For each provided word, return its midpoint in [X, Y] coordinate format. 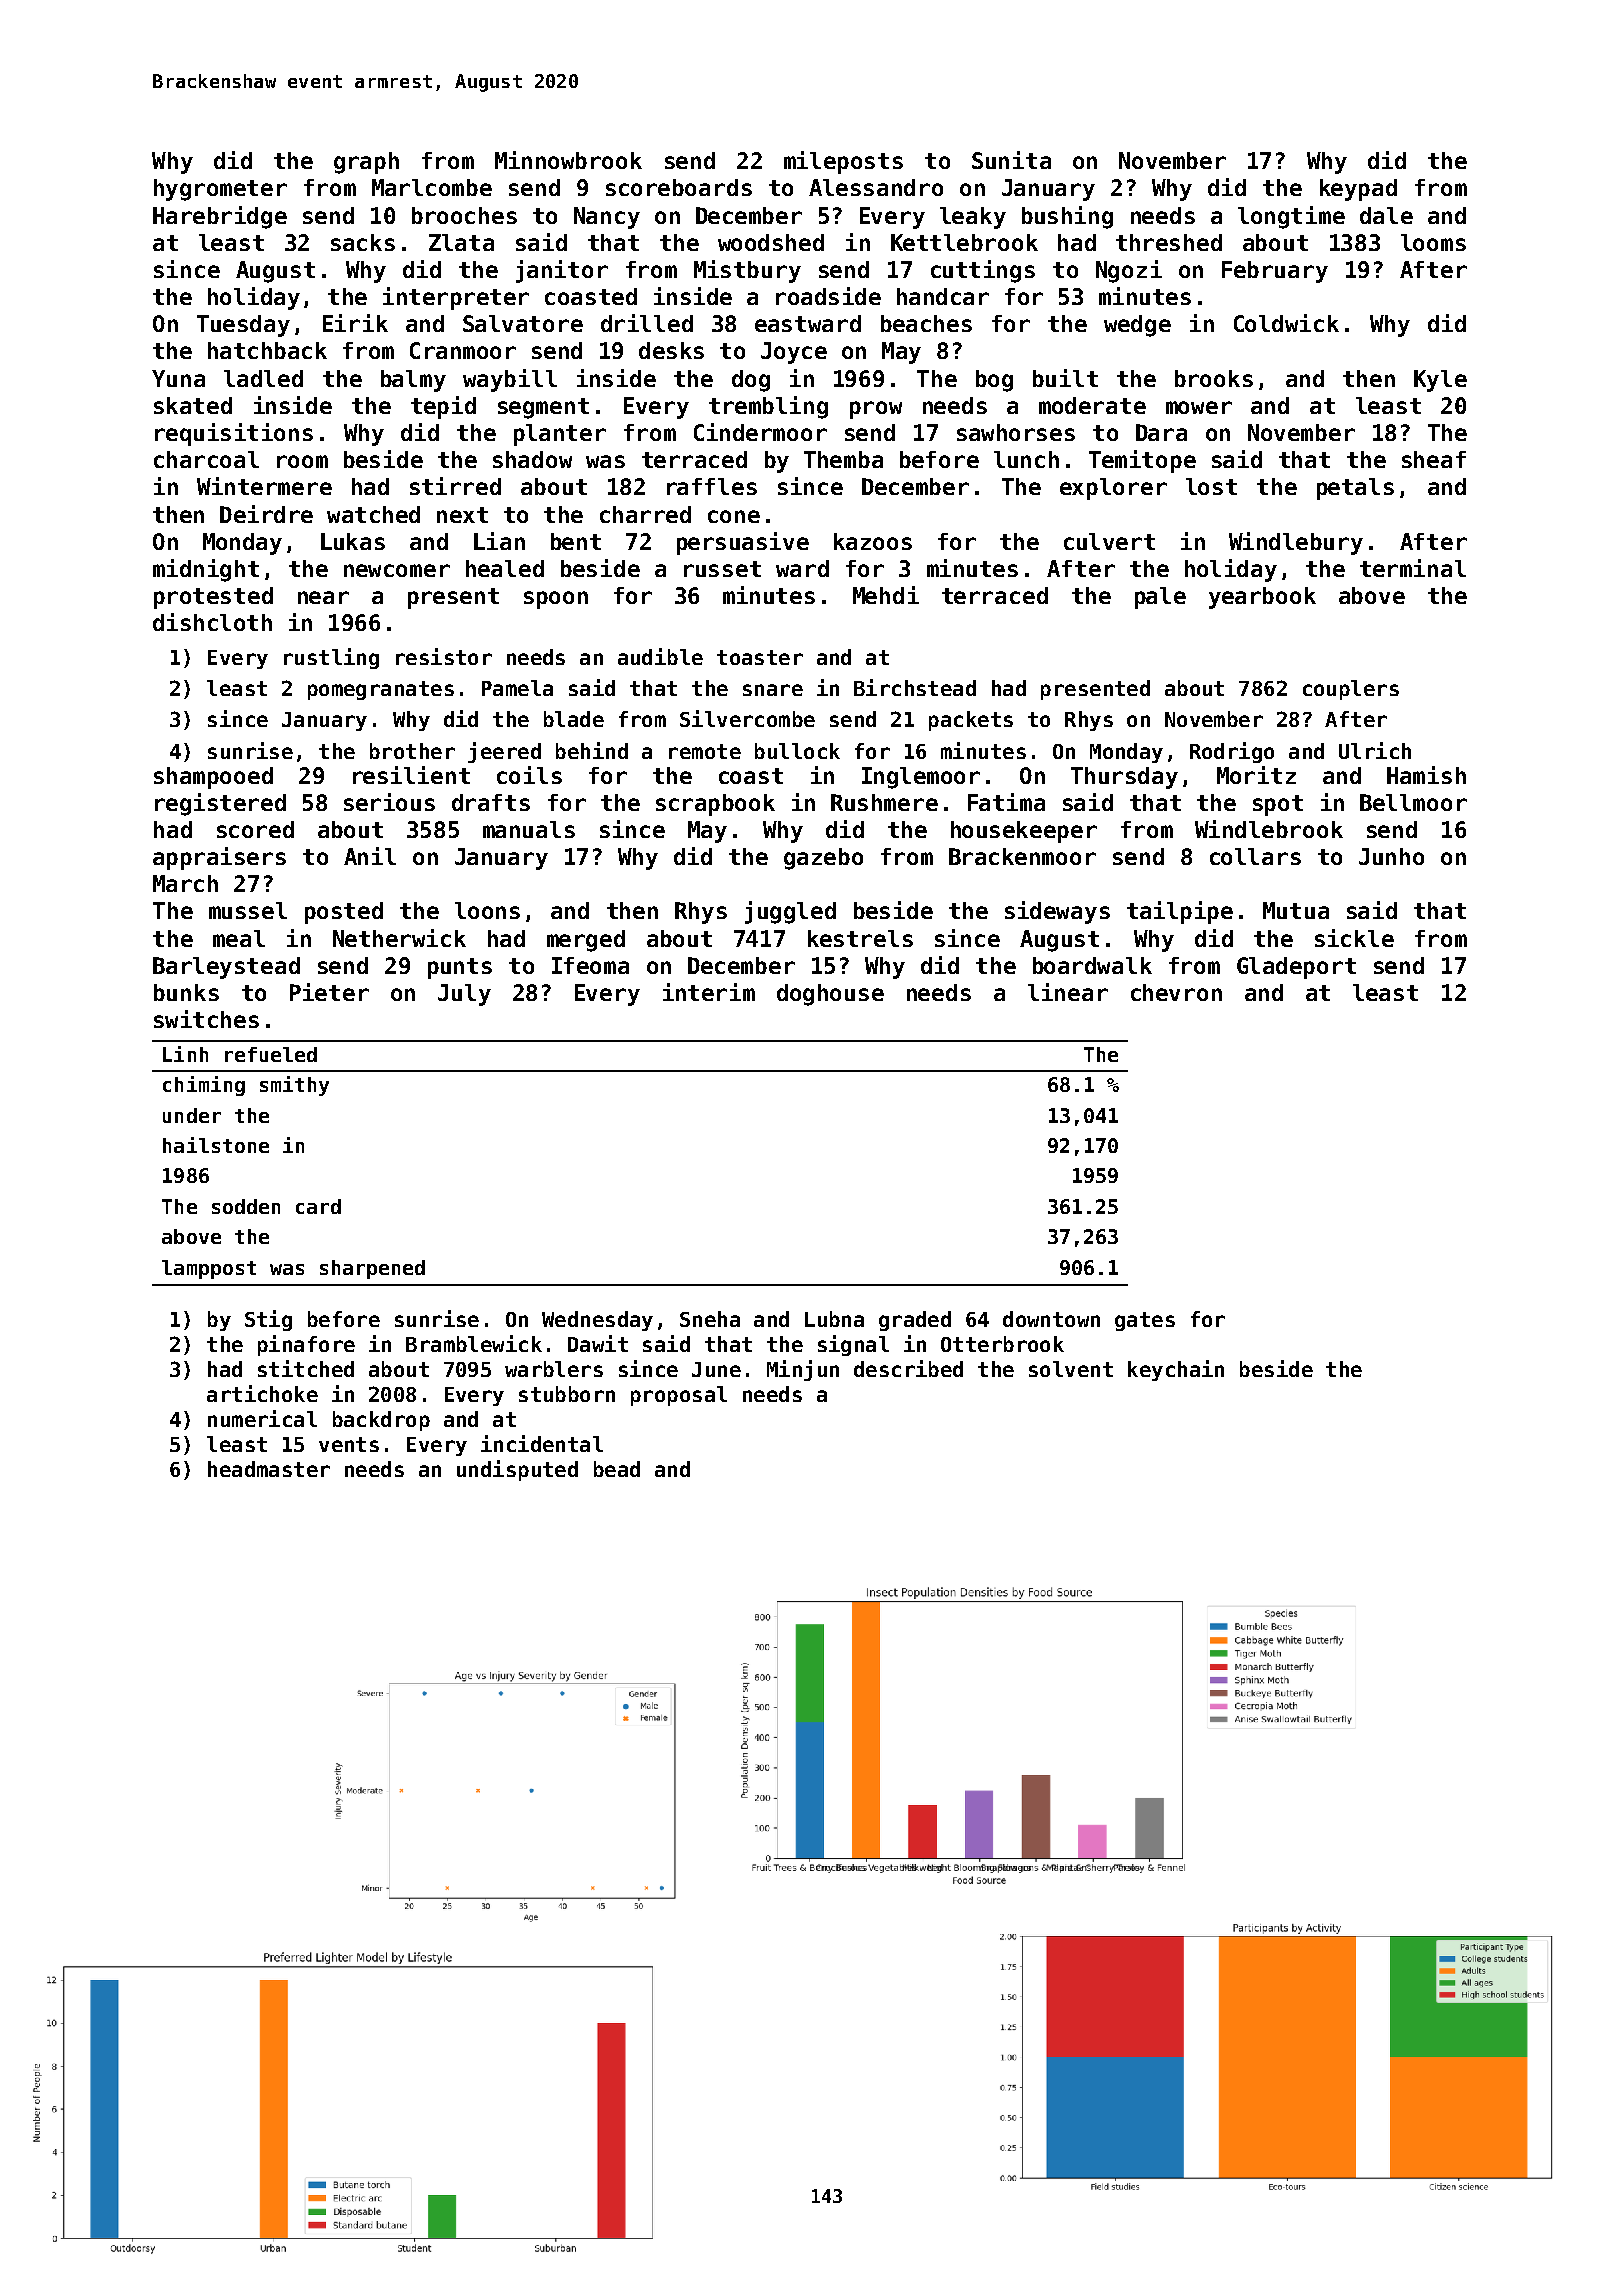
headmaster [269, 1469]
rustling [331, 658]
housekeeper [1024, 832]
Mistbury [747, 271]
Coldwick [1286, 323]
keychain [1176, 1370]
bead [617, 1469]
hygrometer [220, 190]
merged [586, 941]
